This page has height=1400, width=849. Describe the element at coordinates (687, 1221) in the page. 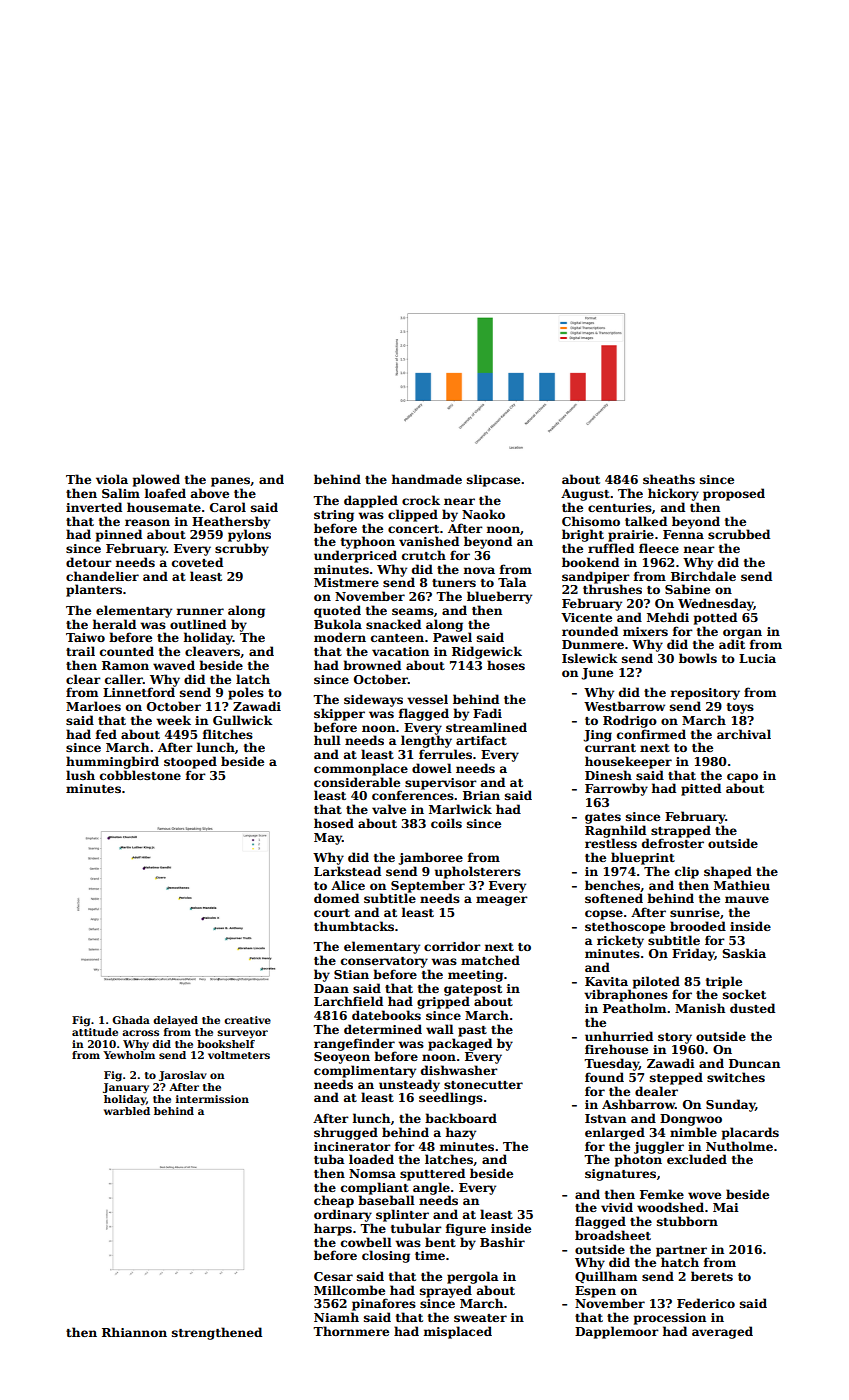

I see `stubborn` at that location.
